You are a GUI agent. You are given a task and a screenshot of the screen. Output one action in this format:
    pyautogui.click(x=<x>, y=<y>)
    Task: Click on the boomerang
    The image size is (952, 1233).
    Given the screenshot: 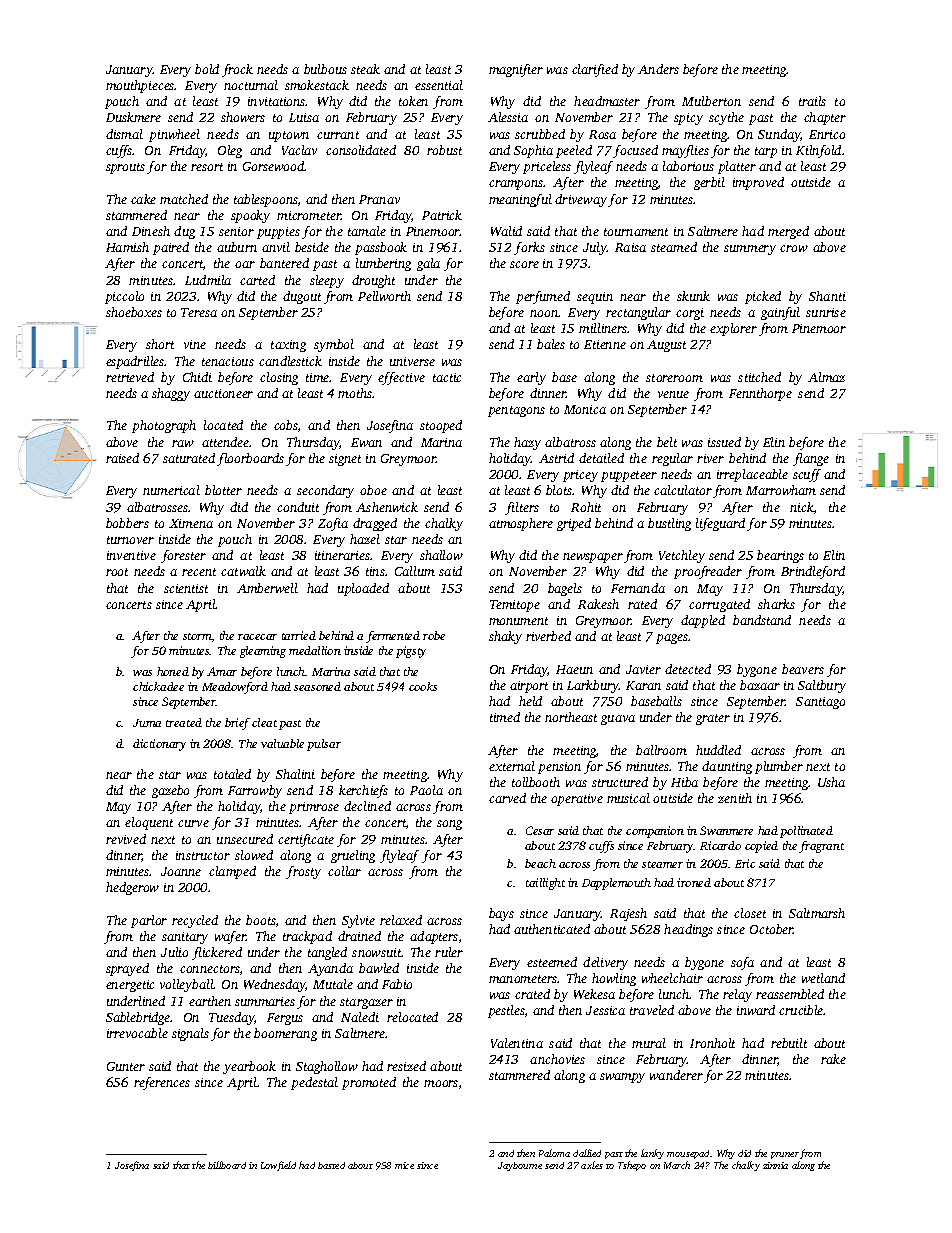 What is the action you would take?
    pyautogui.click(x=285, y=1034)
